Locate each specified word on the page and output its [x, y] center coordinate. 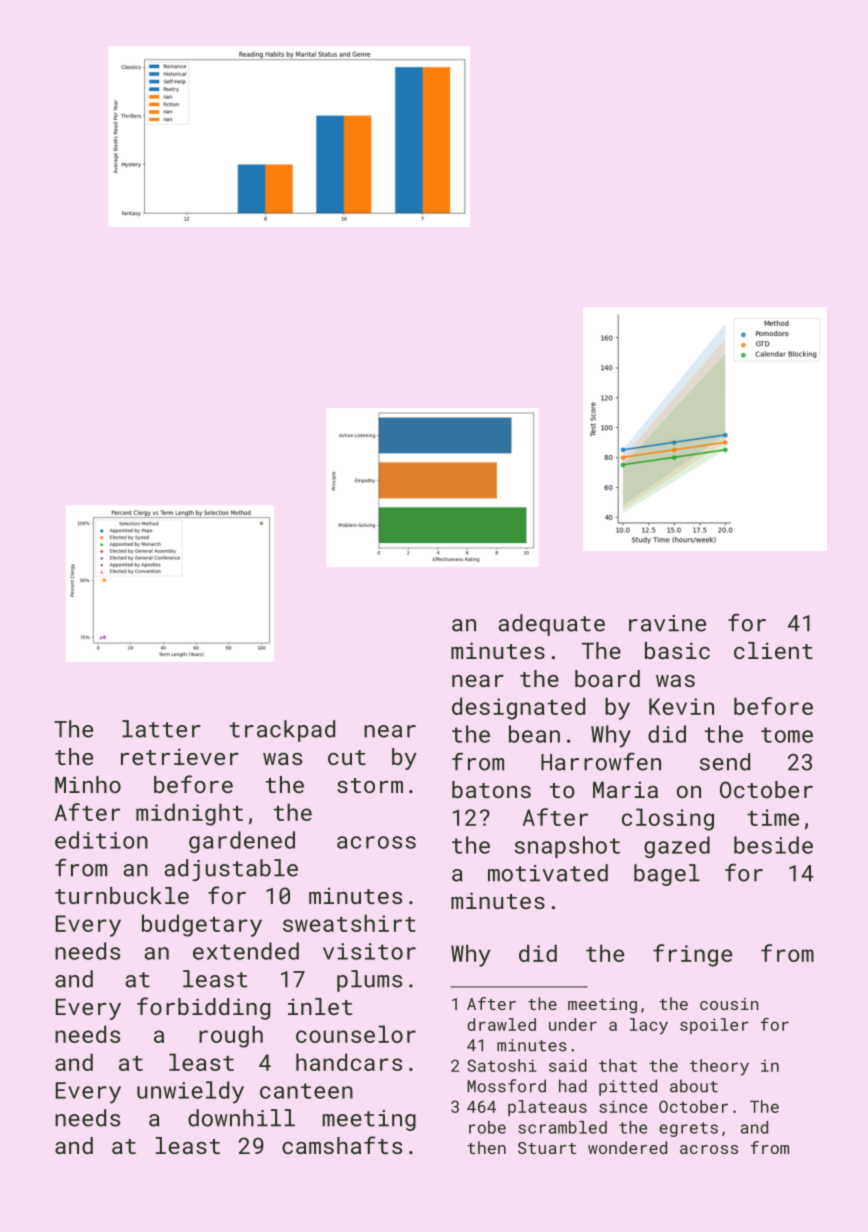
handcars [349, 1062]
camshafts [342, 1145]
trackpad [282, 731]
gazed [677, 847]
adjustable [231, 870]
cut [347, 757]
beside [773, 845]
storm [370, 785]
